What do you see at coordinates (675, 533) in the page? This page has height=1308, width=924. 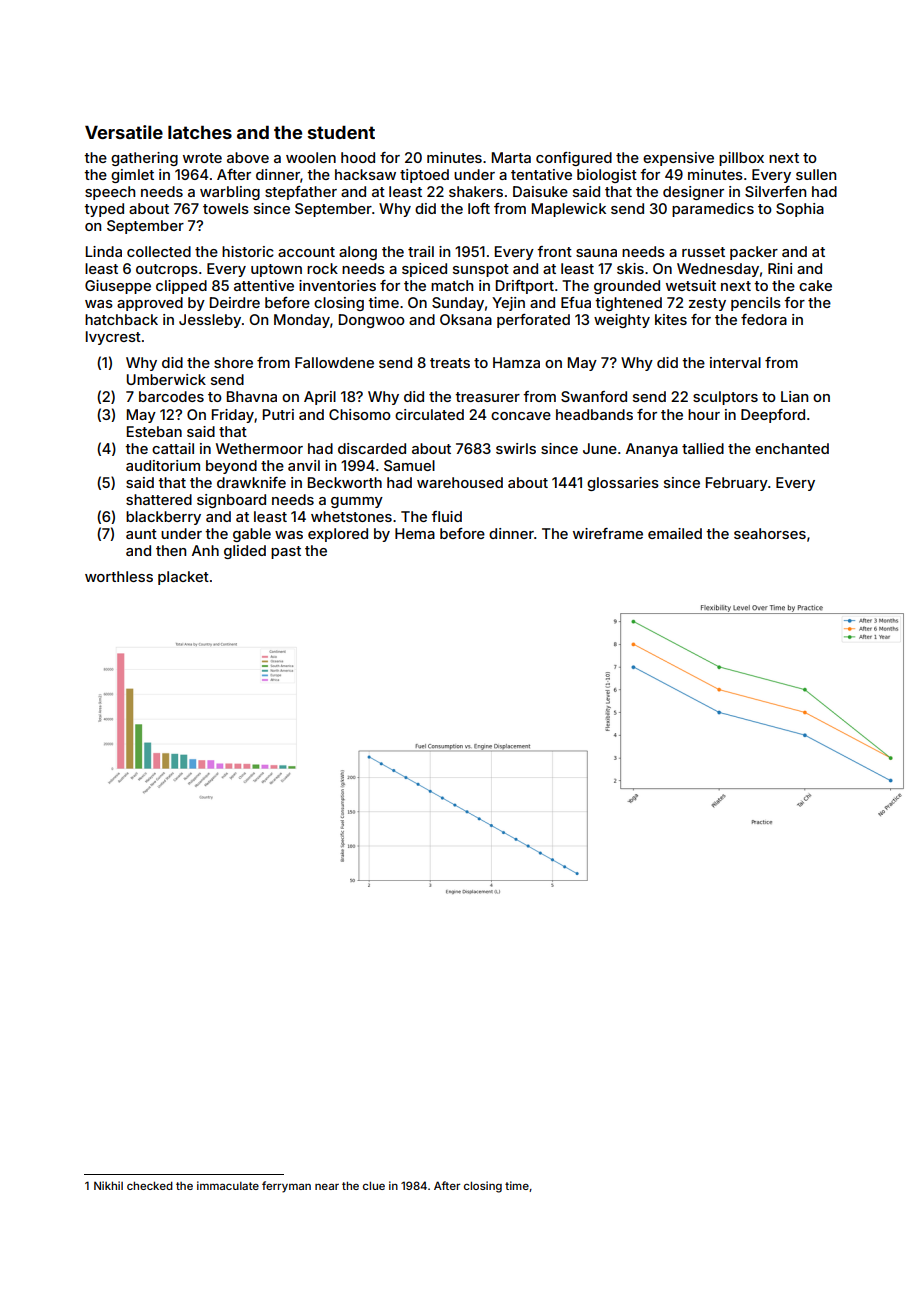 I see `emailed` at bounding box center [675, 533].
